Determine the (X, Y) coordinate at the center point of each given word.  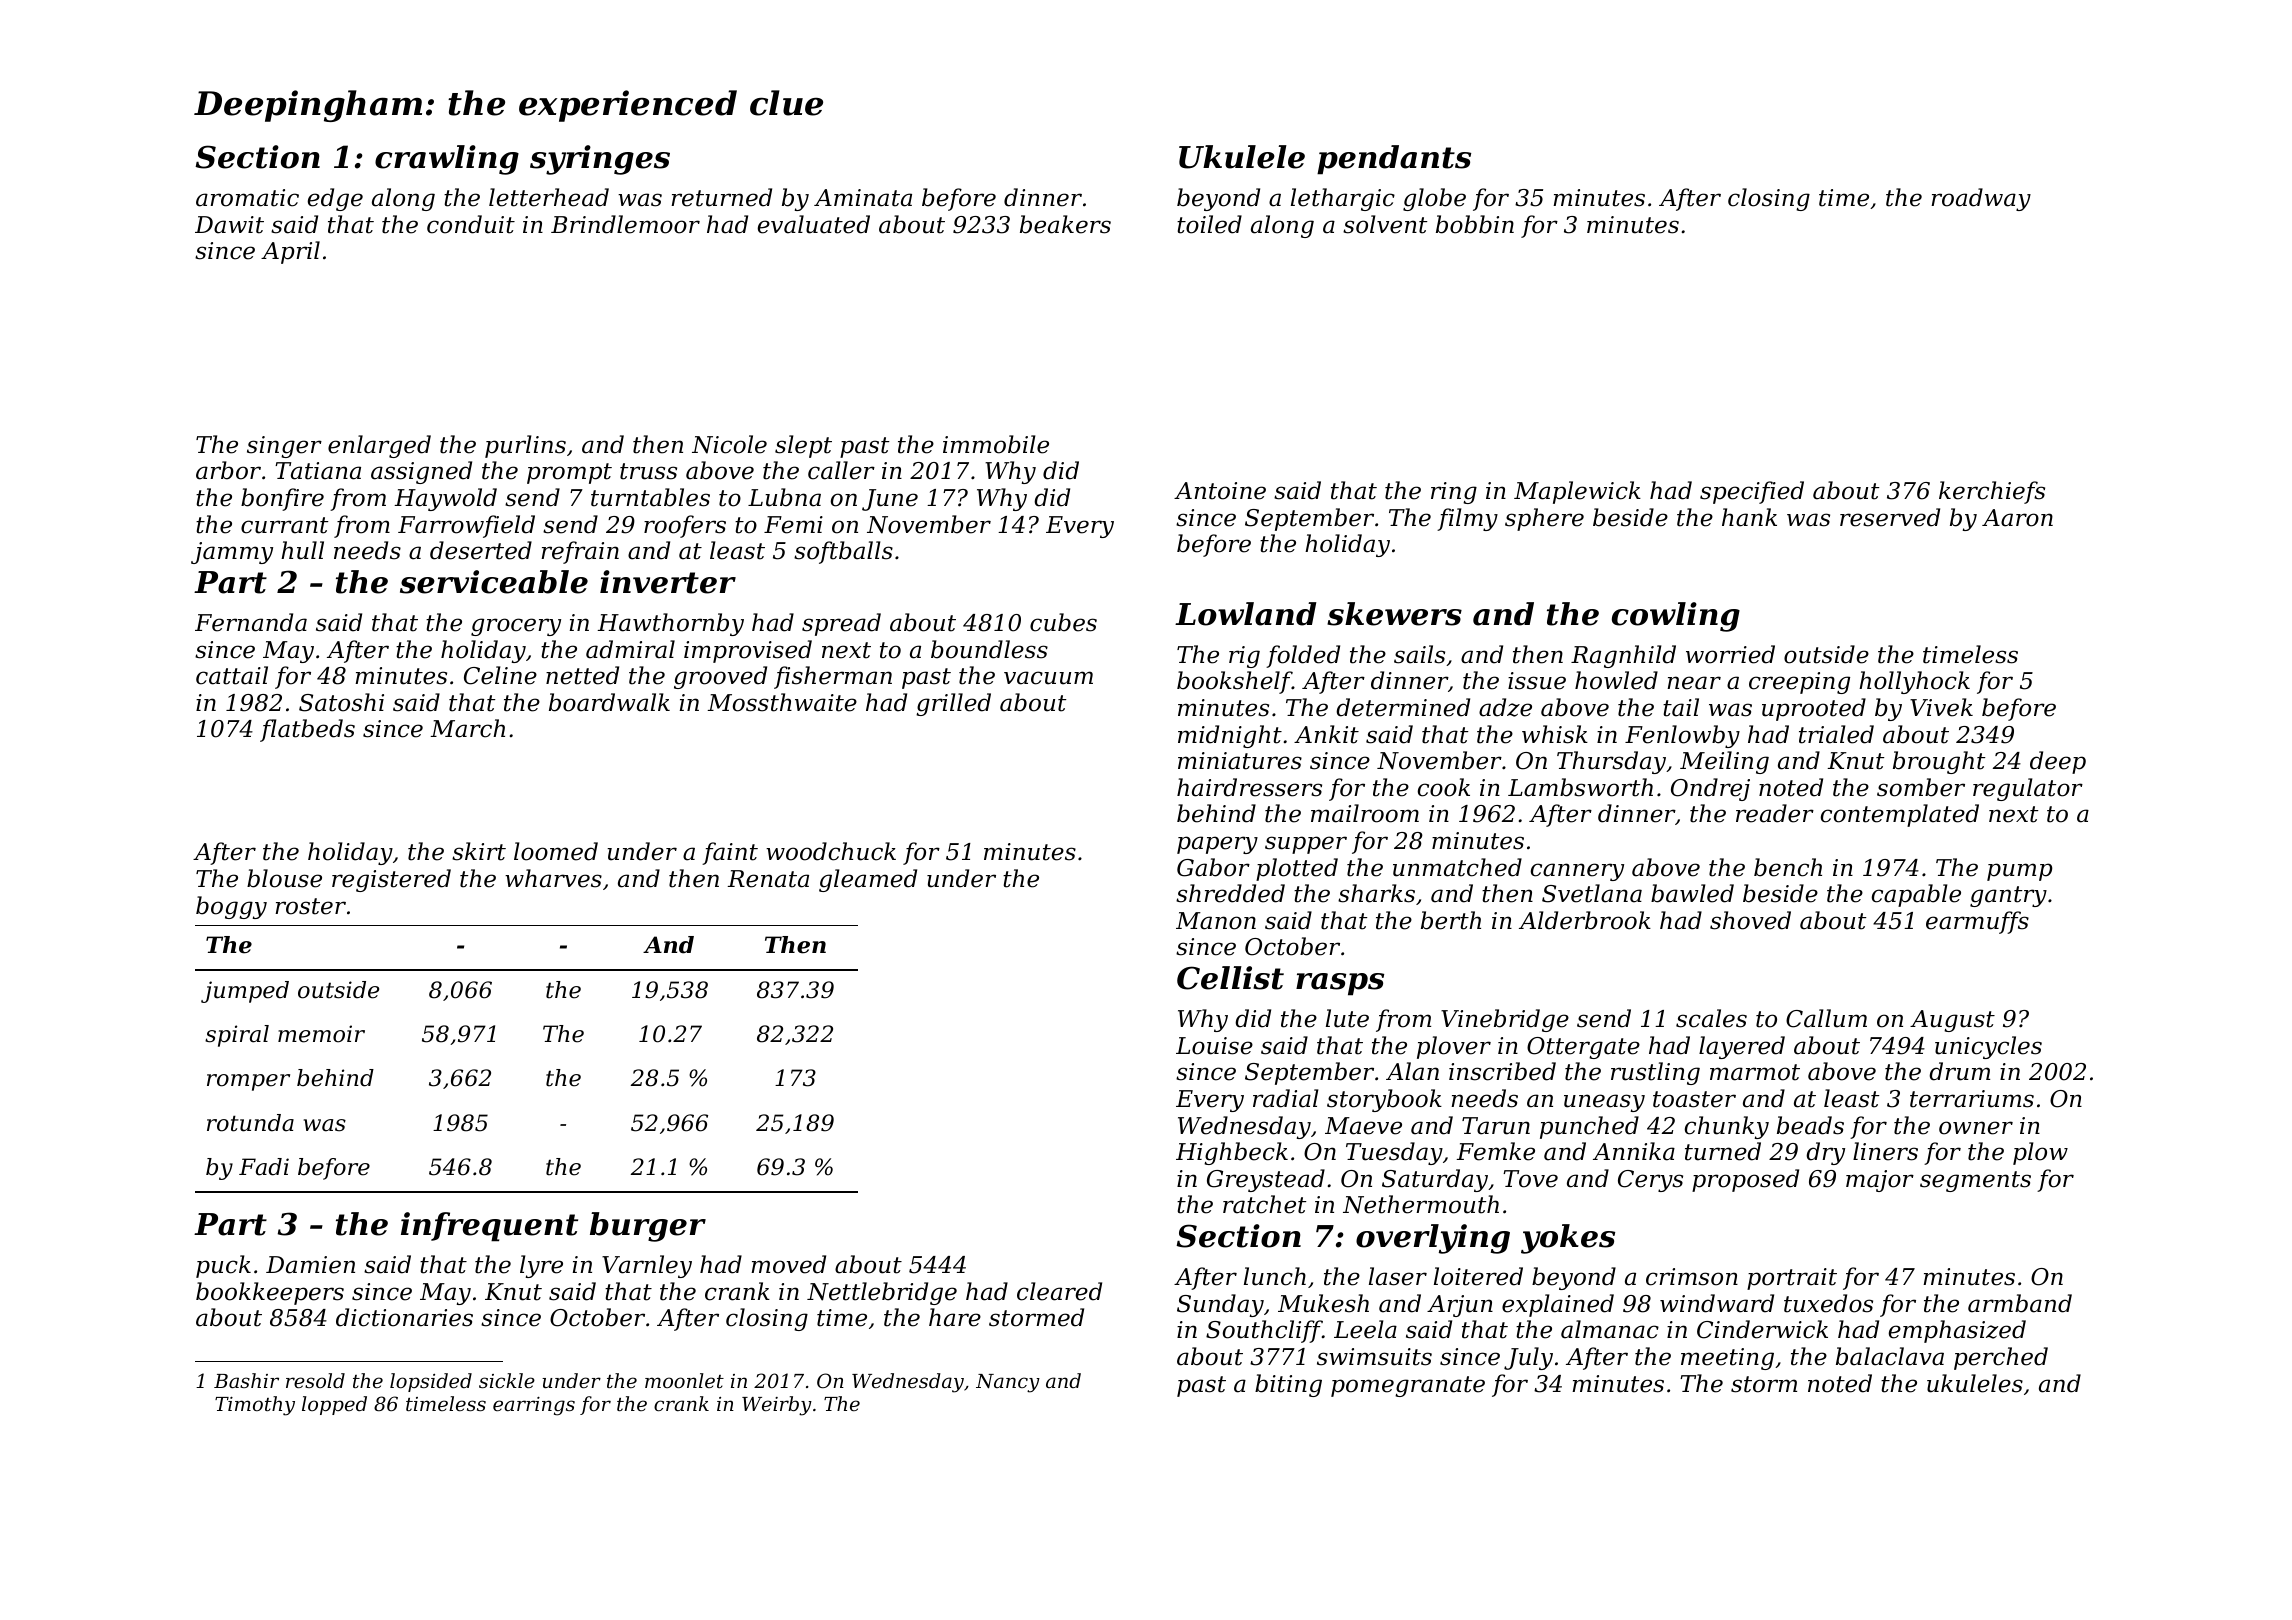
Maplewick (1577, 492)
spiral (237, 1036)
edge (335, 199)
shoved (1750, 920)
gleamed (868, 880)
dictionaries (404, 1317)
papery (1217, 845)
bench (1788, 867)
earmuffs (1977, 922)
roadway (1981, 199)
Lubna (784, 497)
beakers (1065, 224)
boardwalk (609, 702)
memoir (321, 1034)
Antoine (1220, 491)
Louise (1214, 1046)
